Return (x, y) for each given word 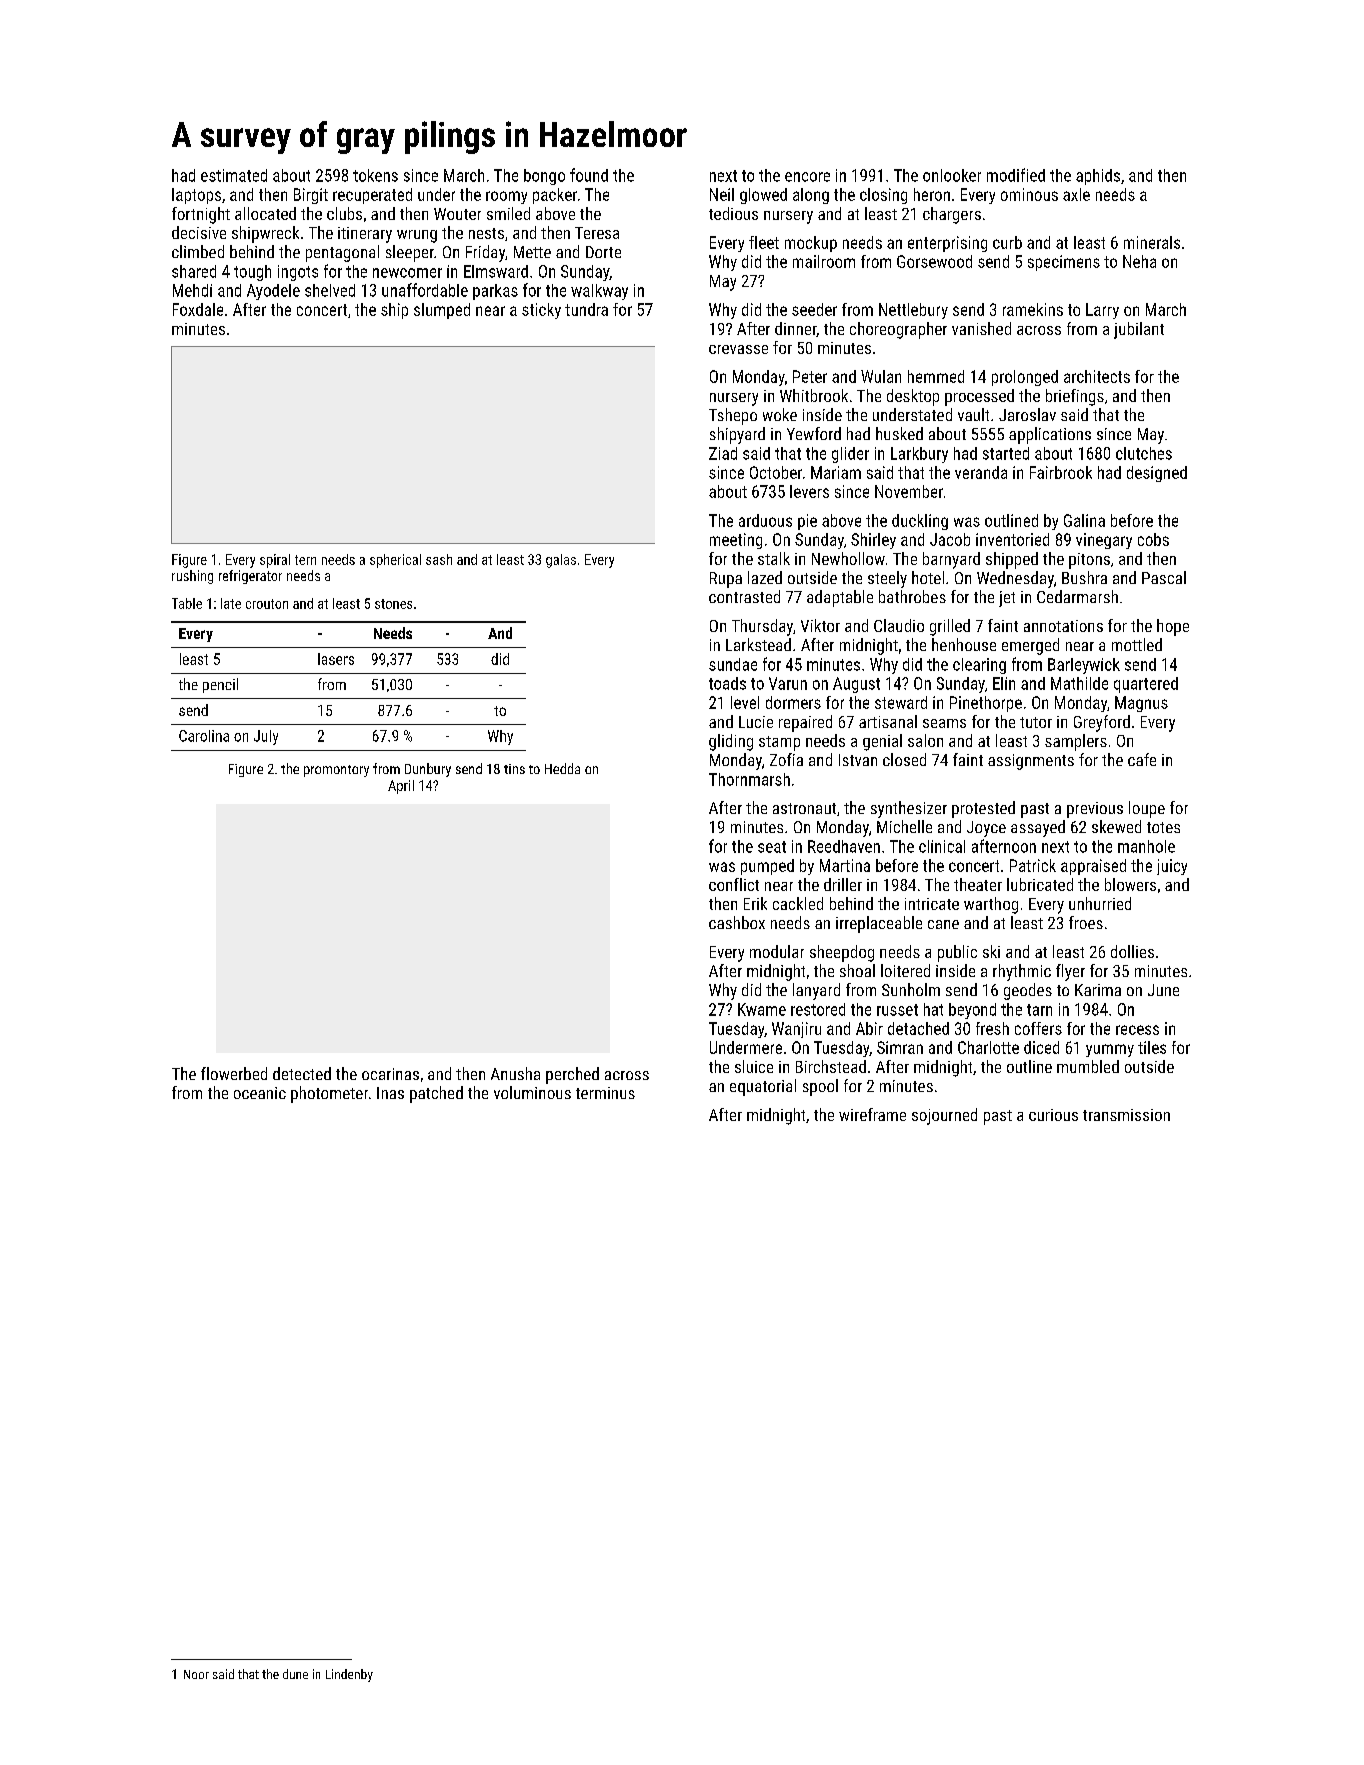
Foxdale (198, 309)
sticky (541, 311)
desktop (913, 397)
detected (302, 1073)
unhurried (1100, 903)
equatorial (763, 1087)
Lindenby (349, 1675)
